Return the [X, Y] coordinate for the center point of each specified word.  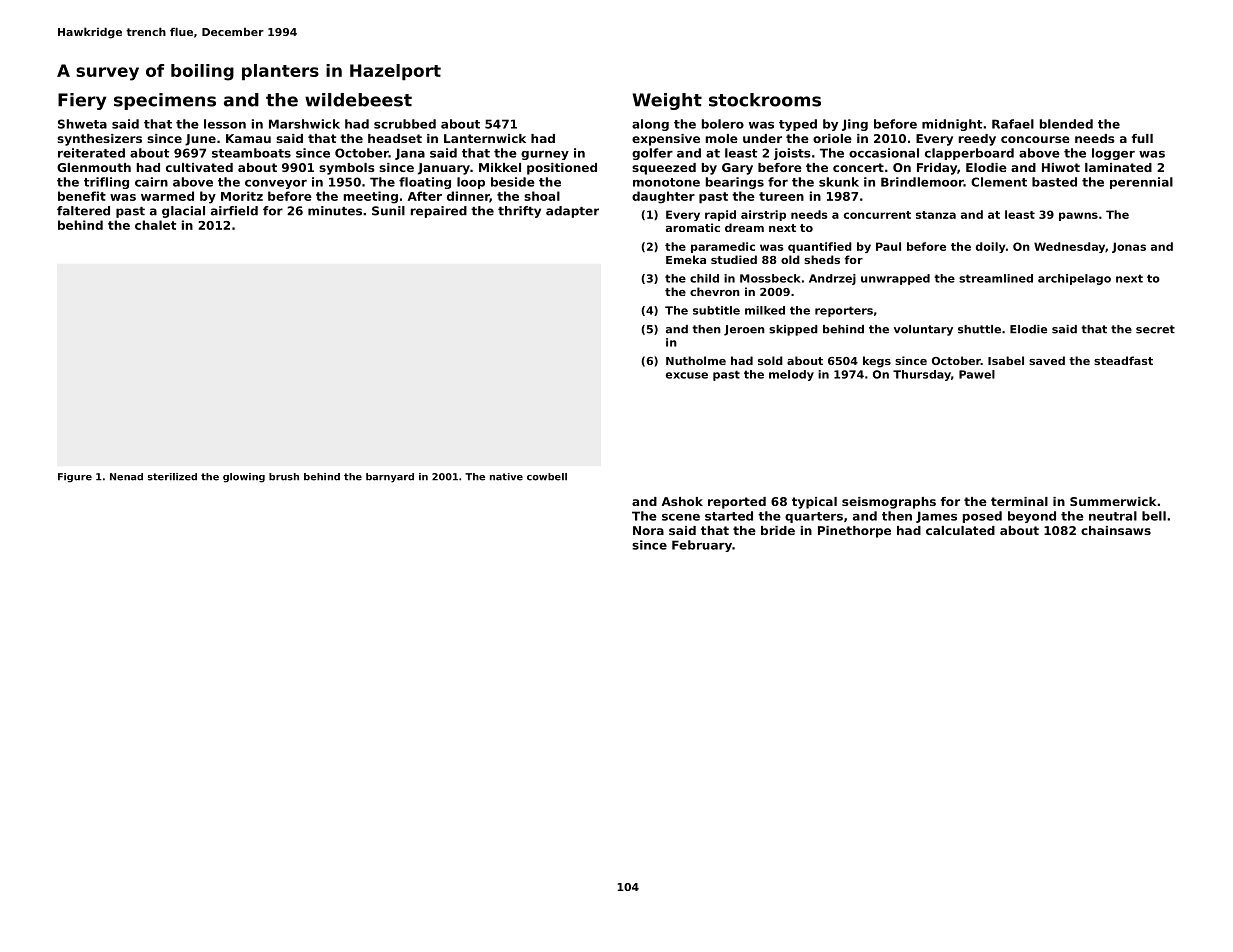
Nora [648, 530]
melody [791, 375]
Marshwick [304, 124]
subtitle [716, 310]
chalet [155, 225]
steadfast [1123, 360]
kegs [877, 362]
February [702, 546]
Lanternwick [485, 138]
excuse [687, 375]
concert [858, 167]
